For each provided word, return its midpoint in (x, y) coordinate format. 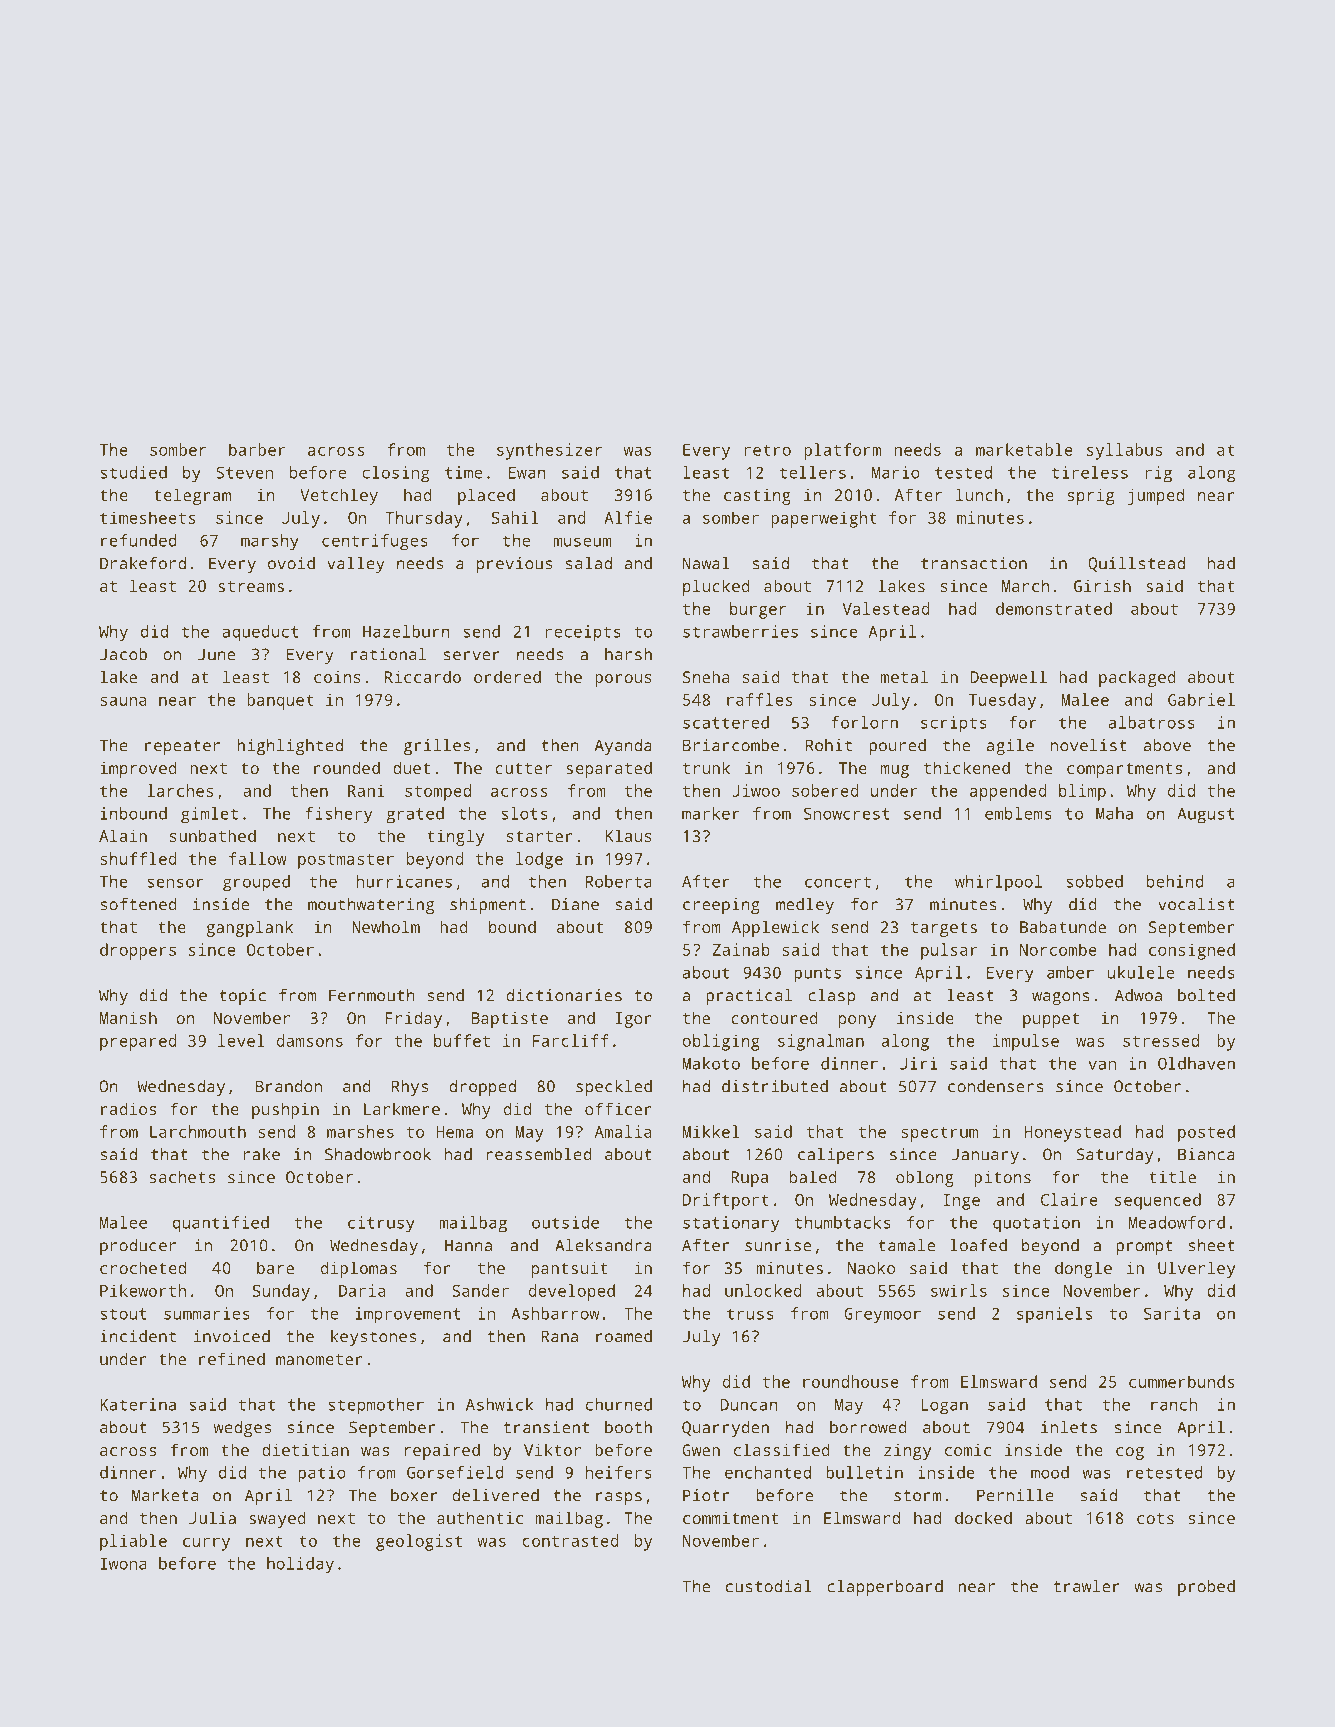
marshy (270, 542)
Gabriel (1201, 699)
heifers (619, 1472)
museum (582, 542)
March (1025, 585)
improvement (408, 1315)
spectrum (939, 1134)
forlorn (864, 722)
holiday (300, 1565)
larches (180, 790)
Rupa (749, 1179)
